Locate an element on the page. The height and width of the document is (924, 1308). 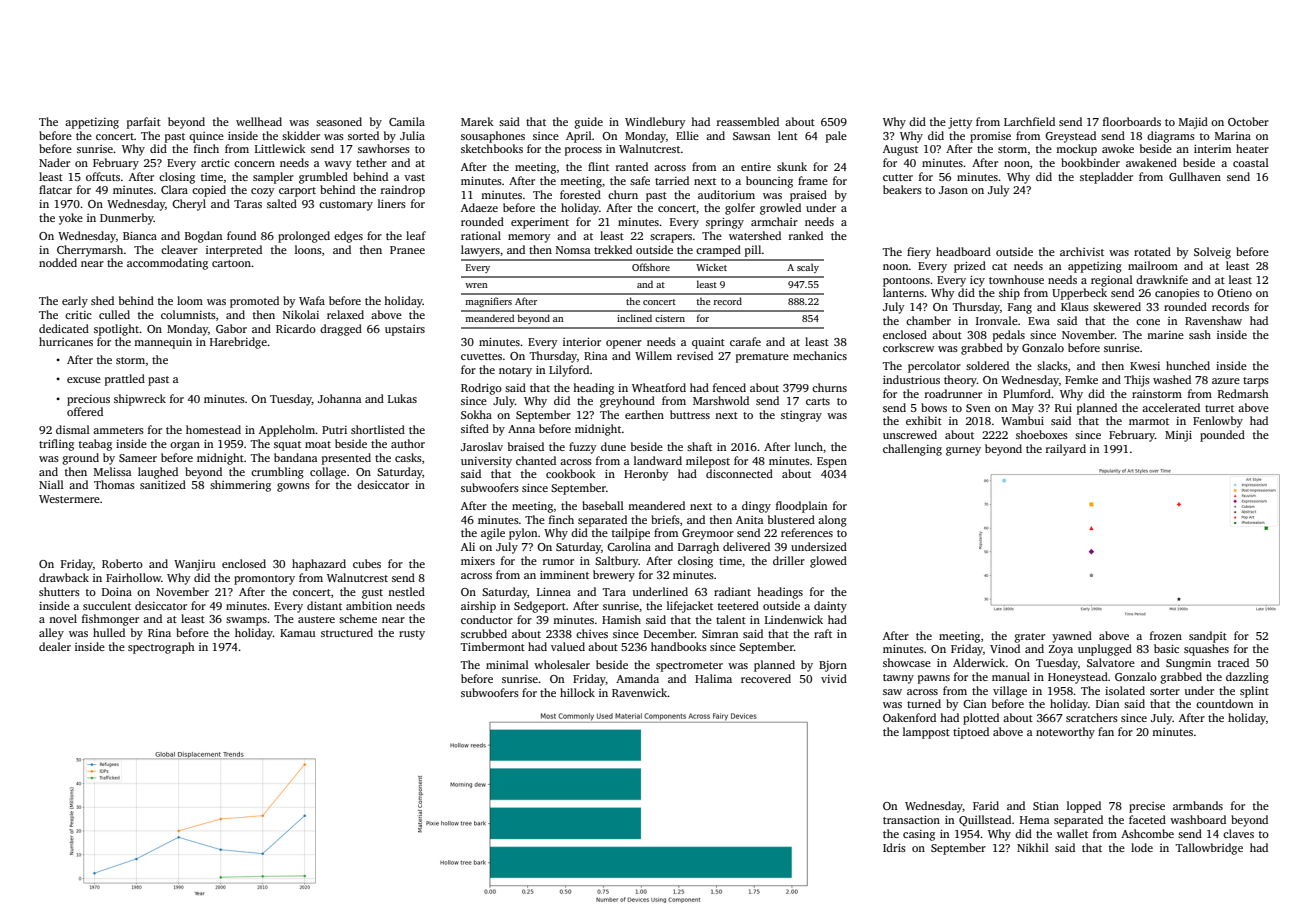
praised is located at coordinates (808, 196).
